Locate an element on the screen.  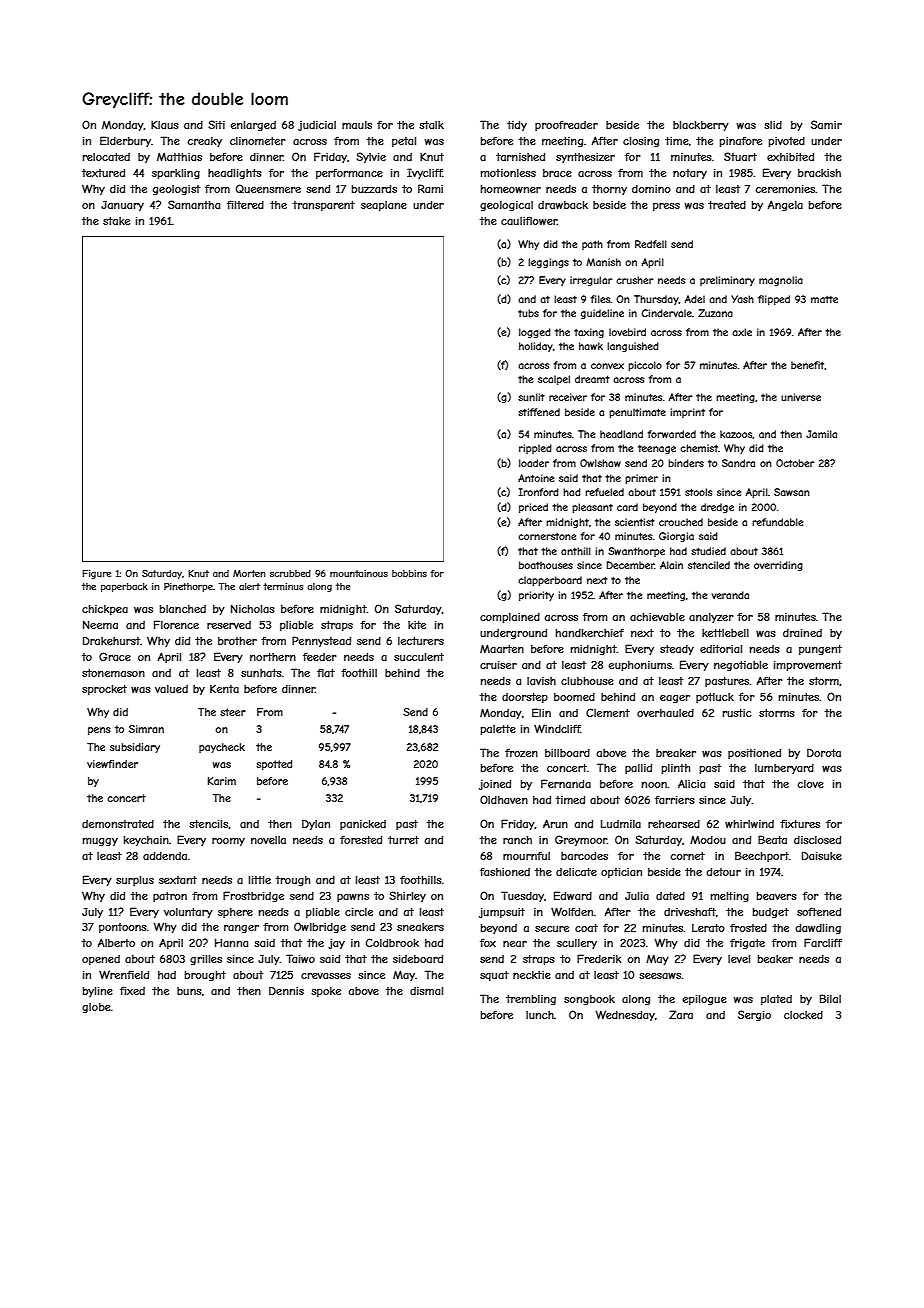
domino is located at coordinates (651, 189).
